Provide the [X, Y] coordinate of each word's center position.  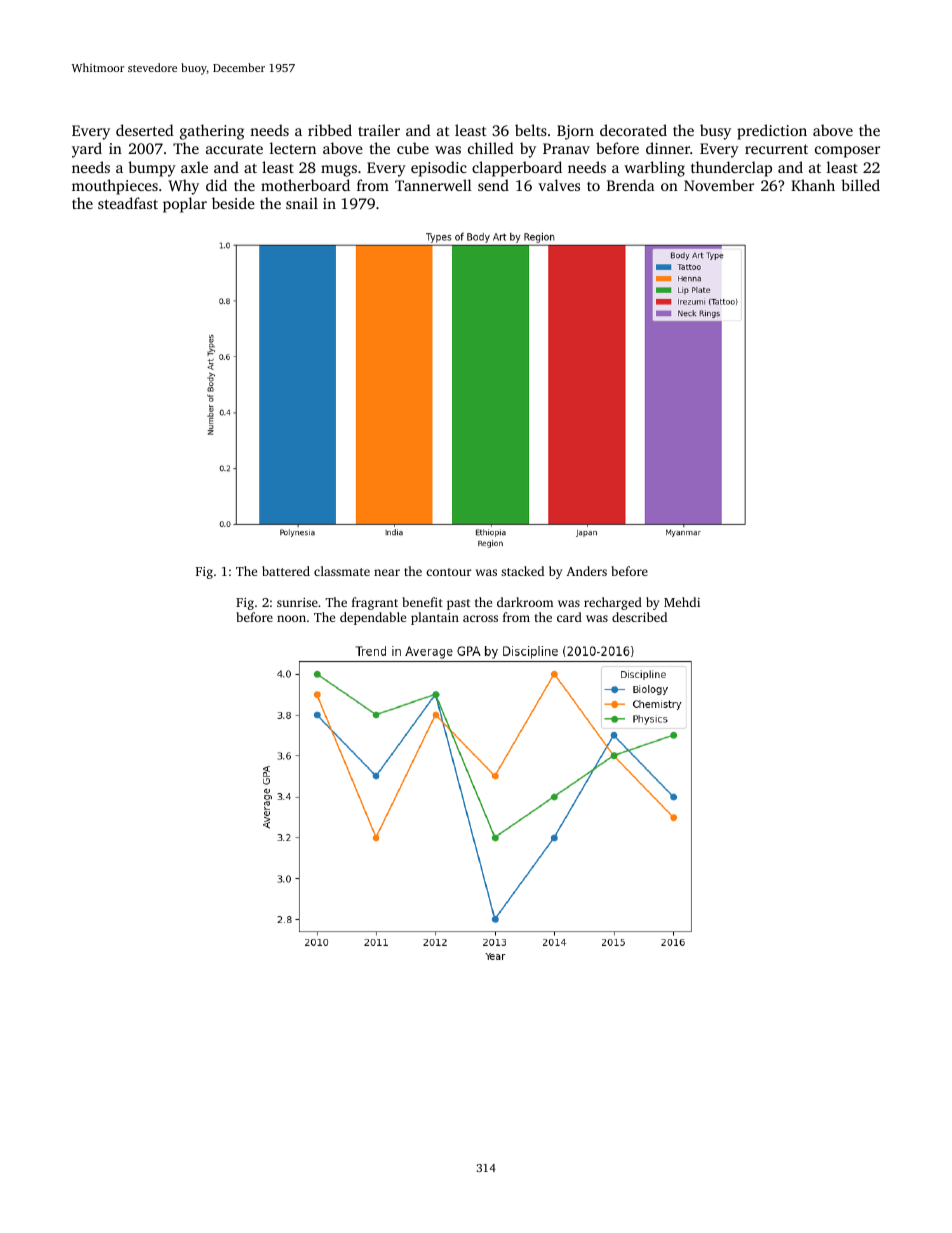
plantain [435, 618]
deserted [144, 130]
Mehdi [682, 602]
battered [286, 571]
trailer [379, 130]
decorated [633, 130]
